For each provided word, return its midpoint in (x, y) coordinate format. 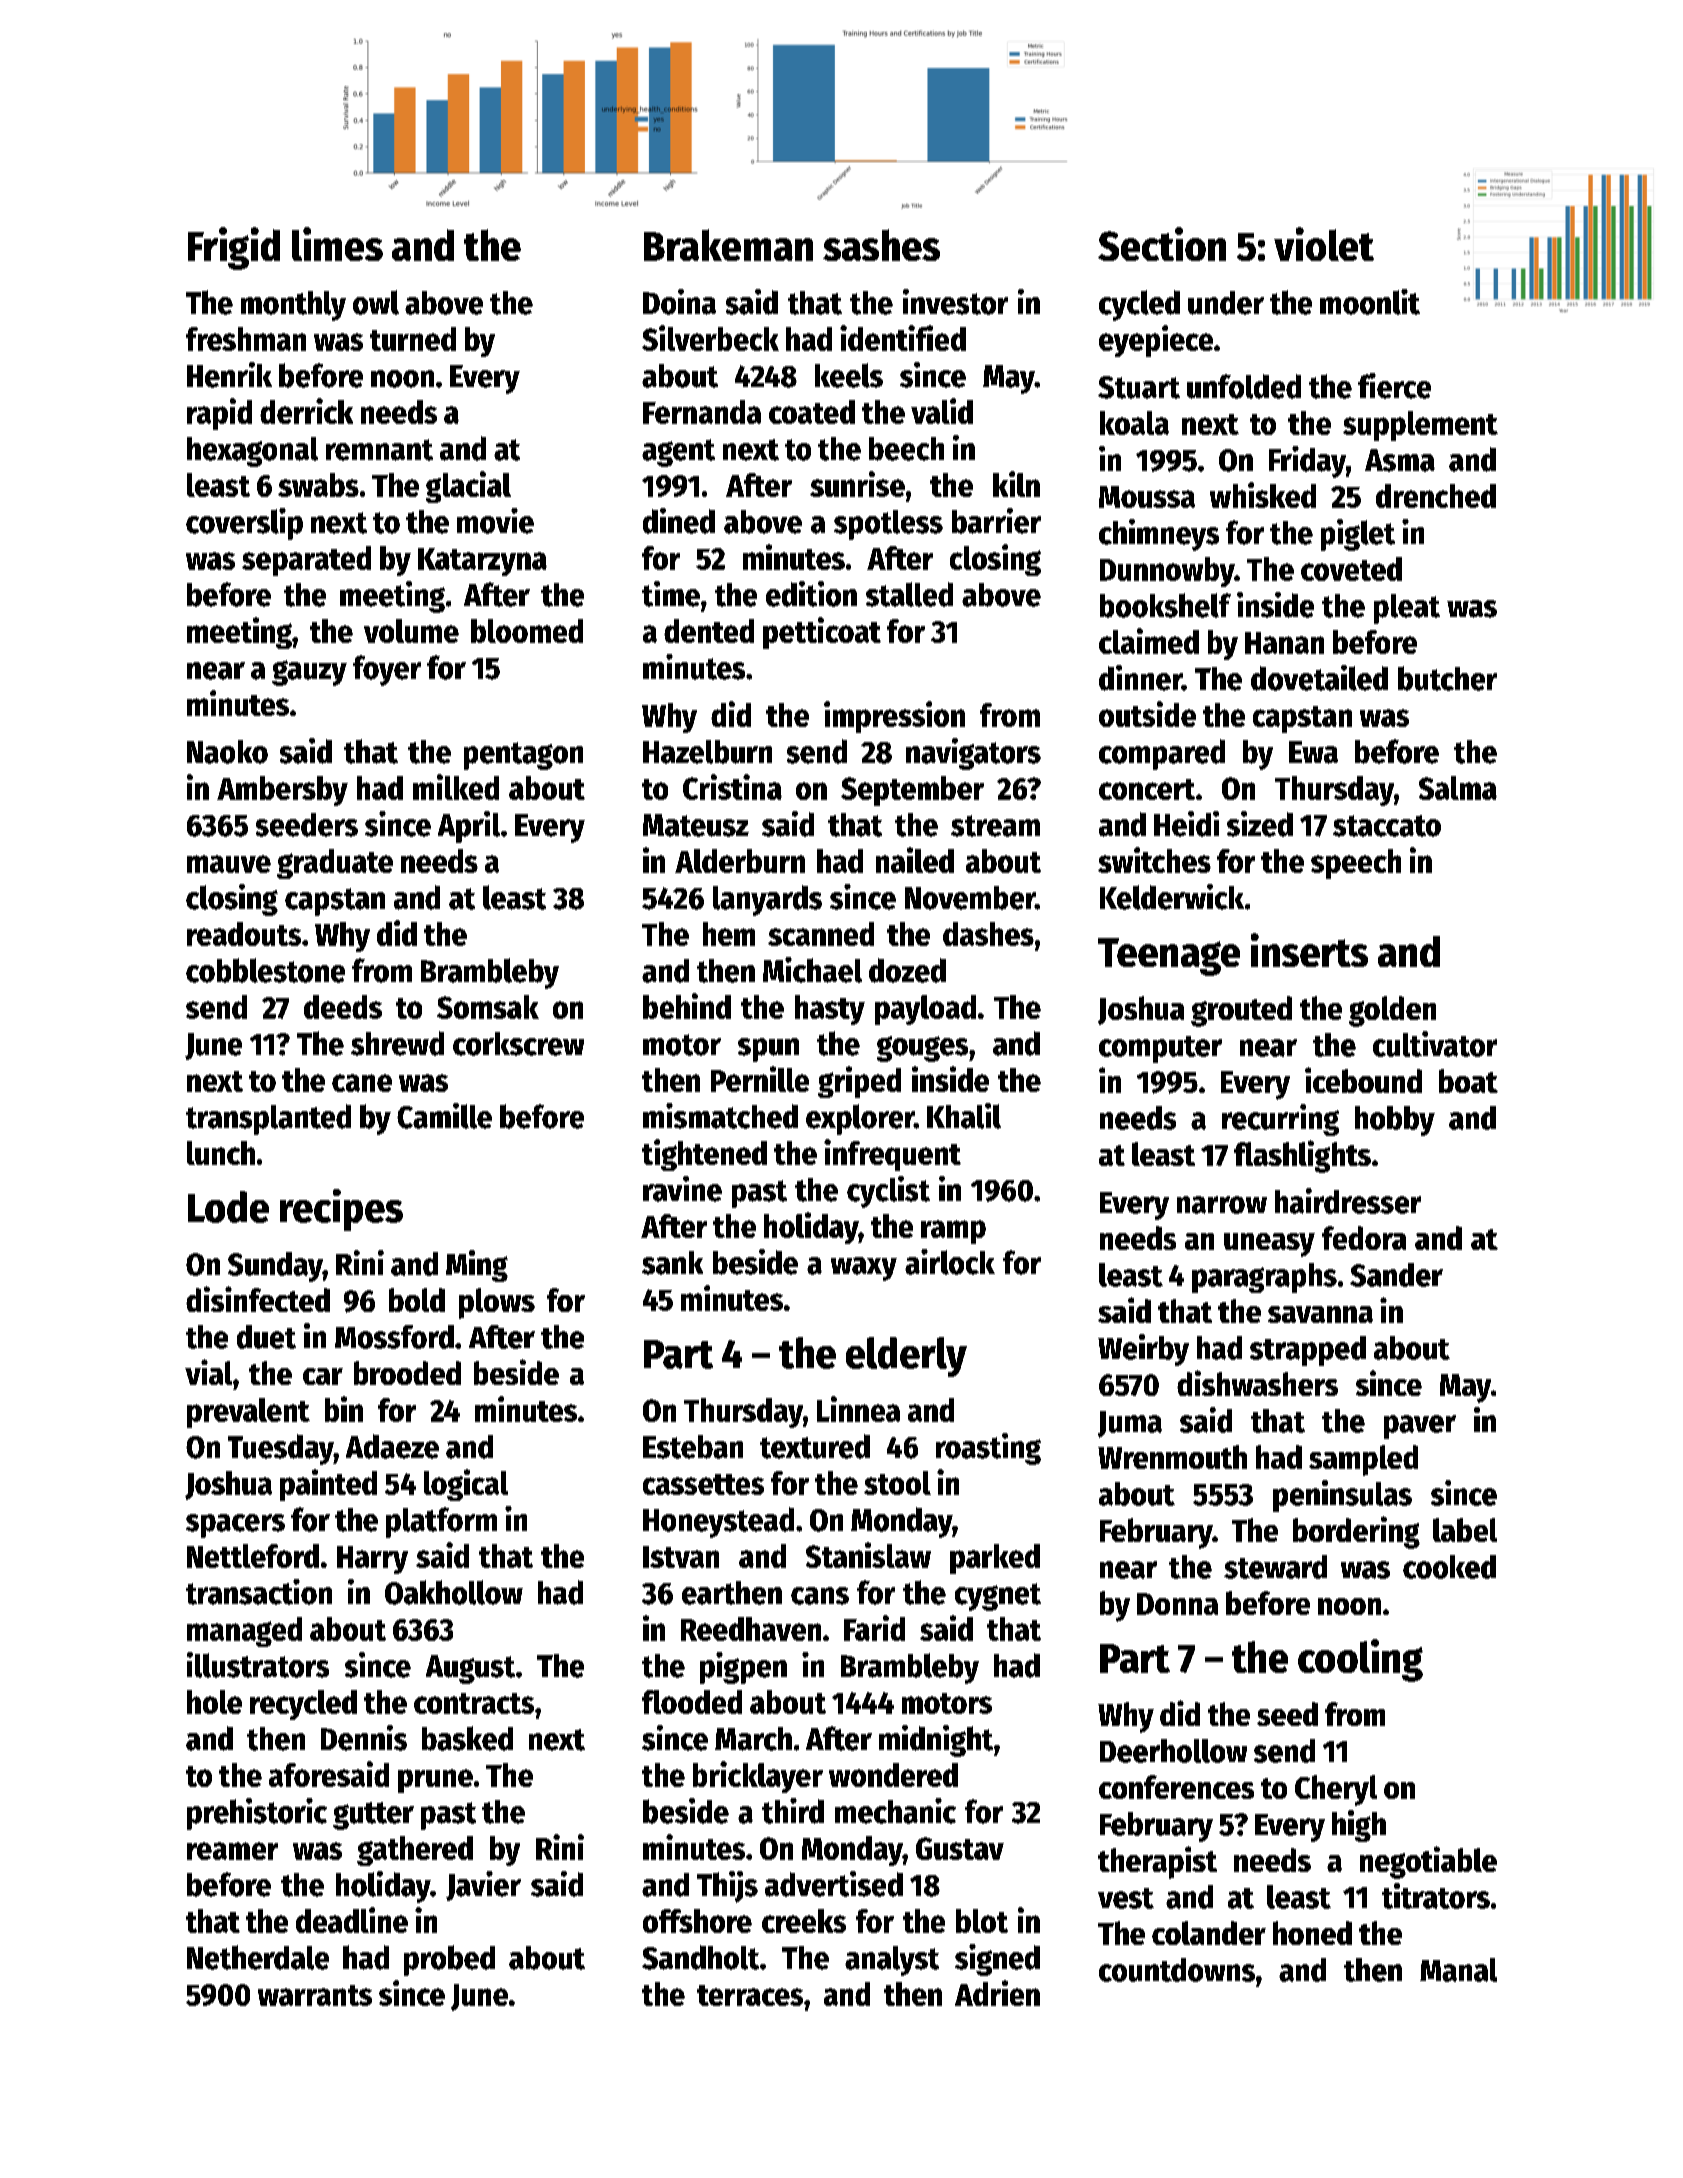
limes (337, 244)
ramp (953, 1232)
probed (449, 1960)
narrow (1222, 1205)
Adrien (997, 1993)
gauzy (309, 673)
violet (1324, 244)
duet (266, 1337)
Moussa (1147, 497)
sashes (881, 245)
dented (709, 631)
